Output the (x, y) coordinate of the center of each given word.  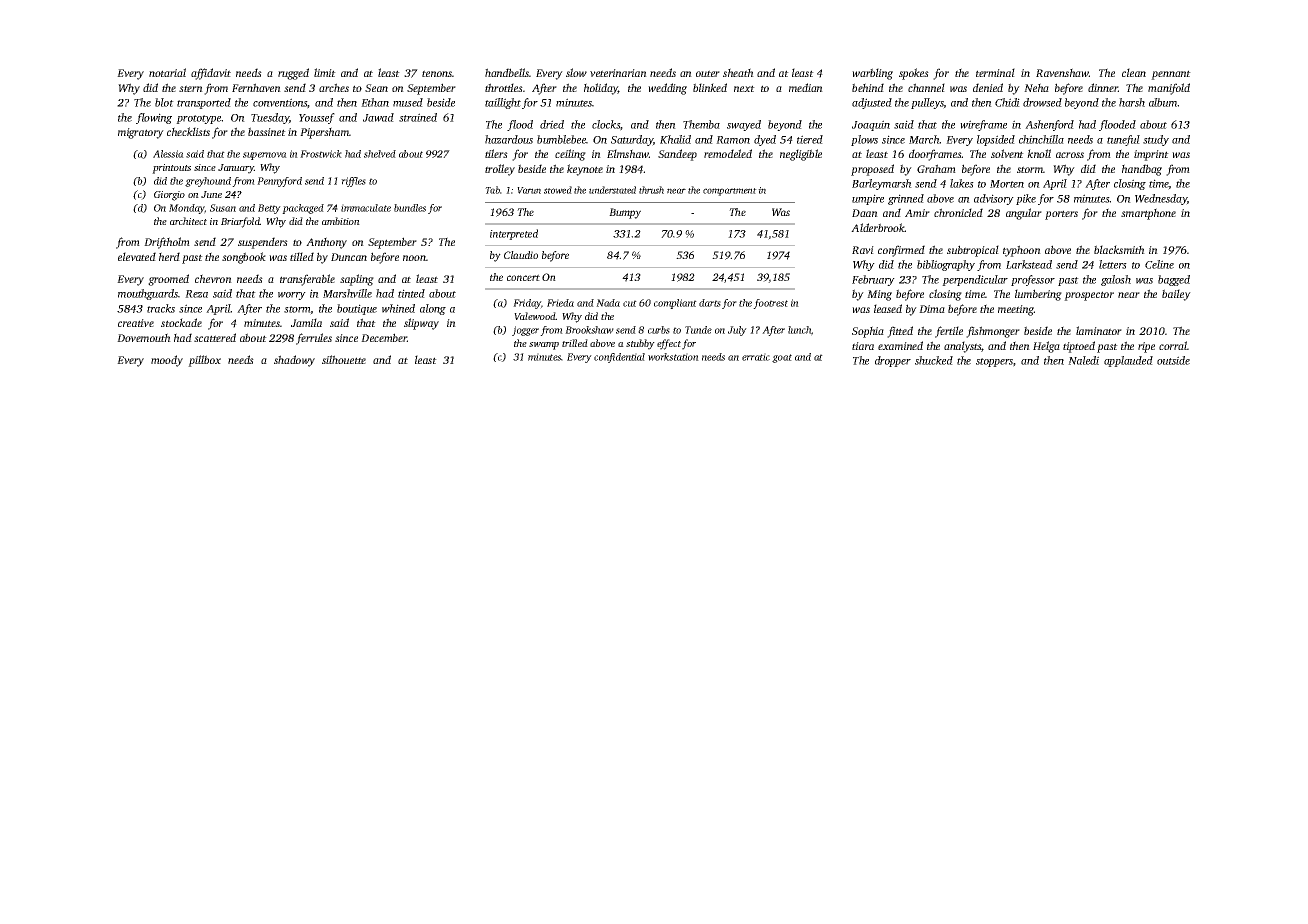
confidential (619, 358)
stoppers (994, 362)
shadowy (294, 361)
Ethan (375, 102)
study (1156, 140)
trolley (500, 170)
